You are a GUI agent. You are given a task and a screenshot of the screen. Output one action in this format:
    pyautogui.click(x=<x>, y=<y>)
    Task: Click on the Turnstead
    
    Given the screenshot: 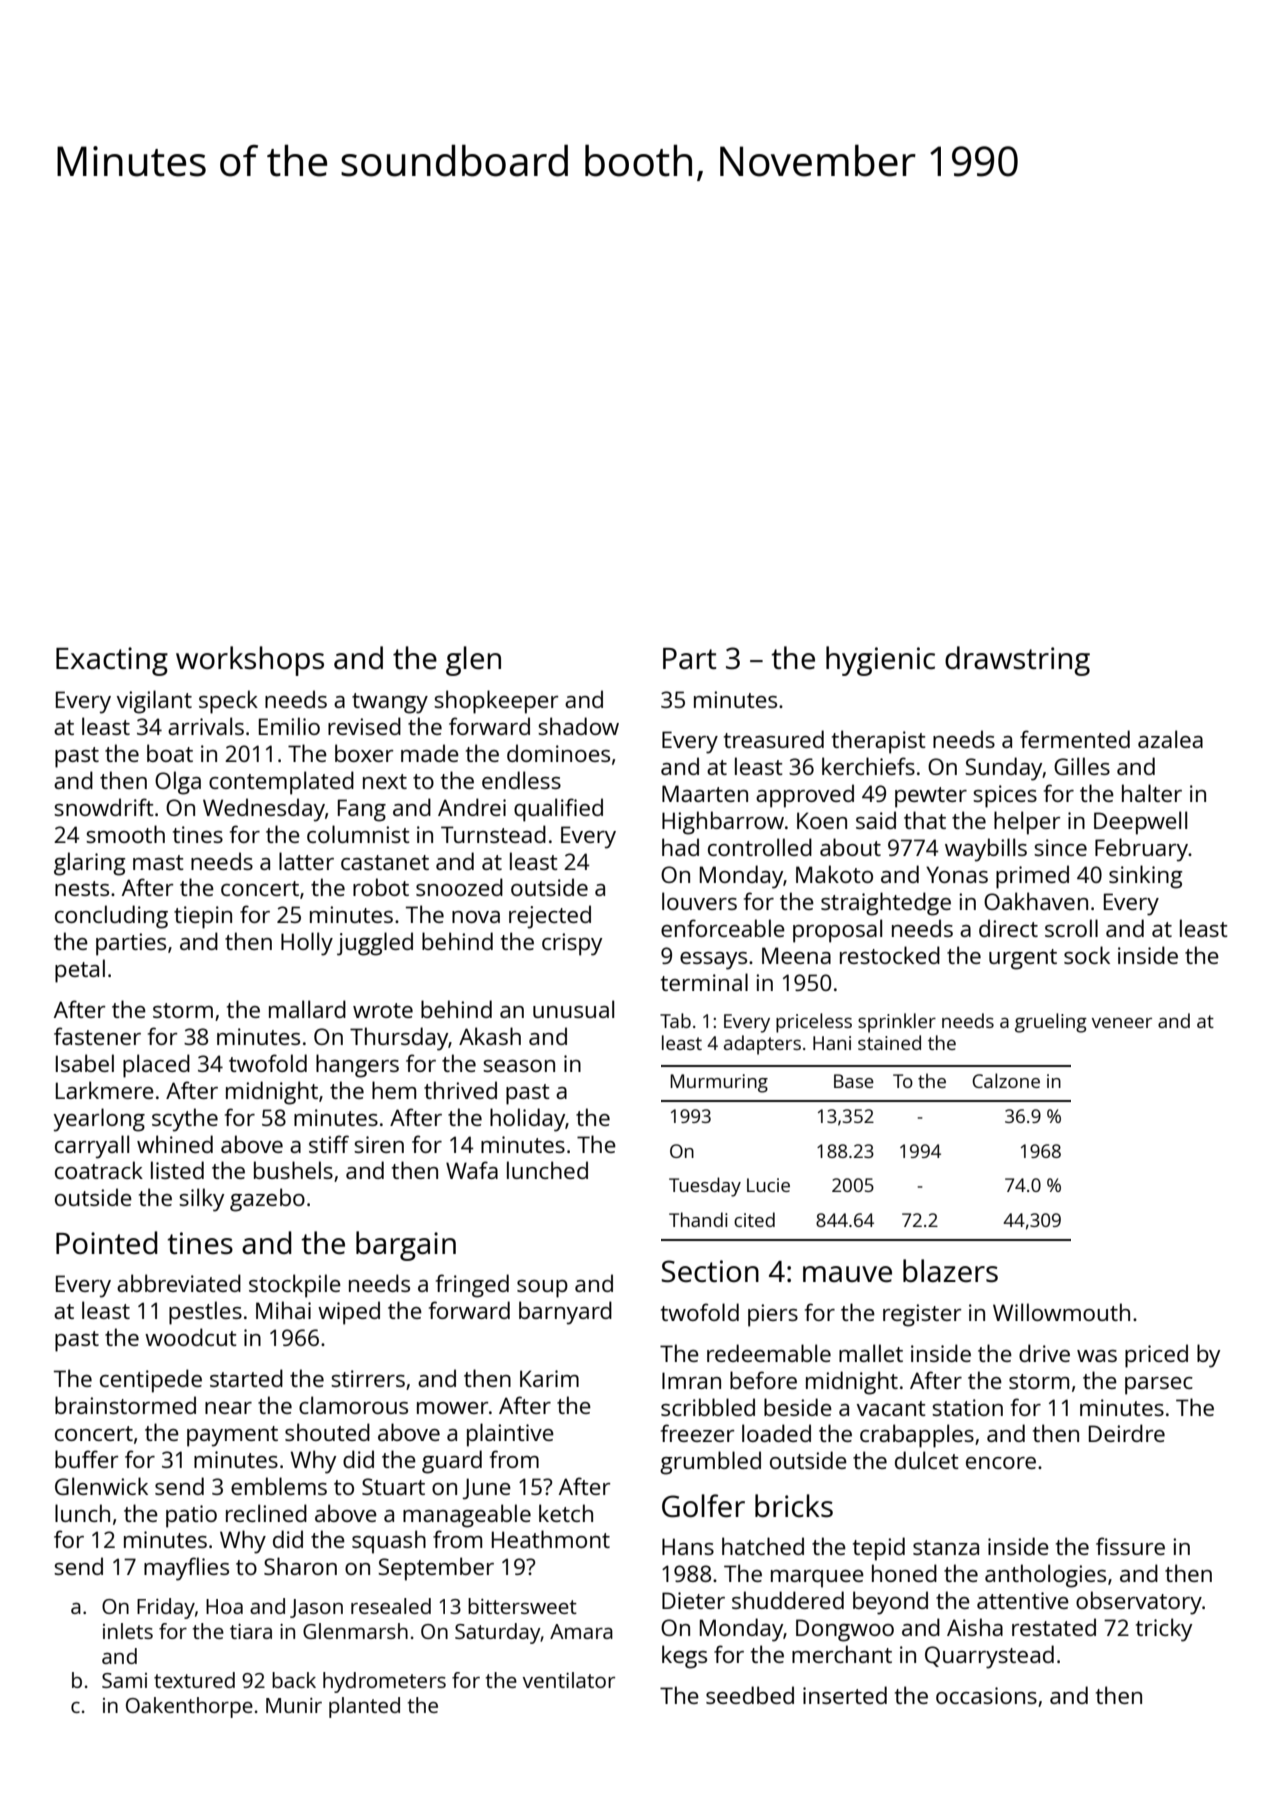 What is the action you would take?
    pyautogui.click(x=493, y=834)
